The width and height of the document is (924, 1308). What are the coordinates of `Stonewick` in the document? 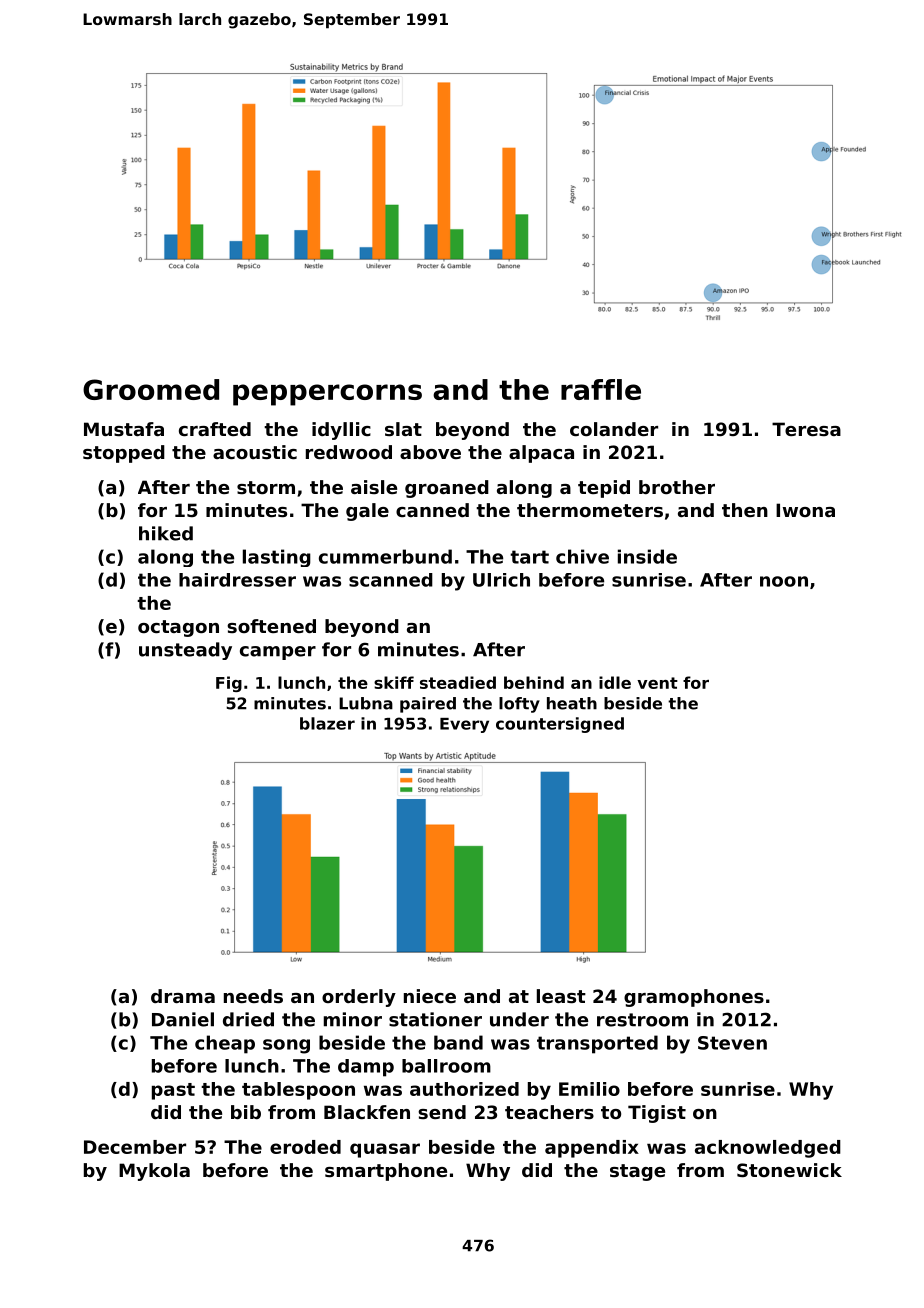 It's located at (789, 1170).
